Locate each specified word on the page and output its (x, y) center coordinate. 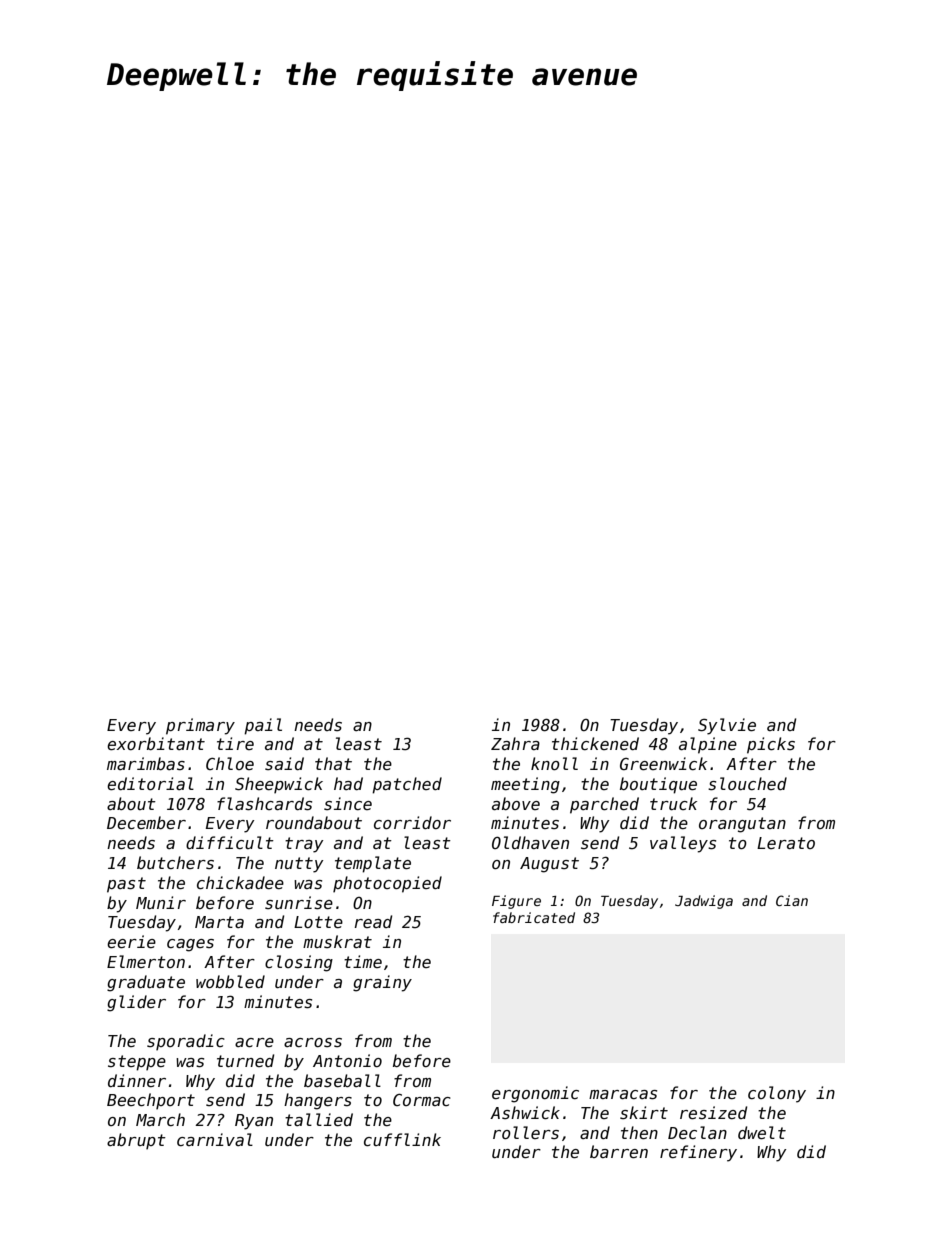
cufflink (402, 1139)
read (373, 921)
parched (604, 805)
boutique (658, 785)
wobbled (230, 981)
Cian (792, 900)
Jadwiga (704, 902)
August (549, 865)
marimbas (146, 763)
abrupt (136, 1141)
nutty (299, 865)
